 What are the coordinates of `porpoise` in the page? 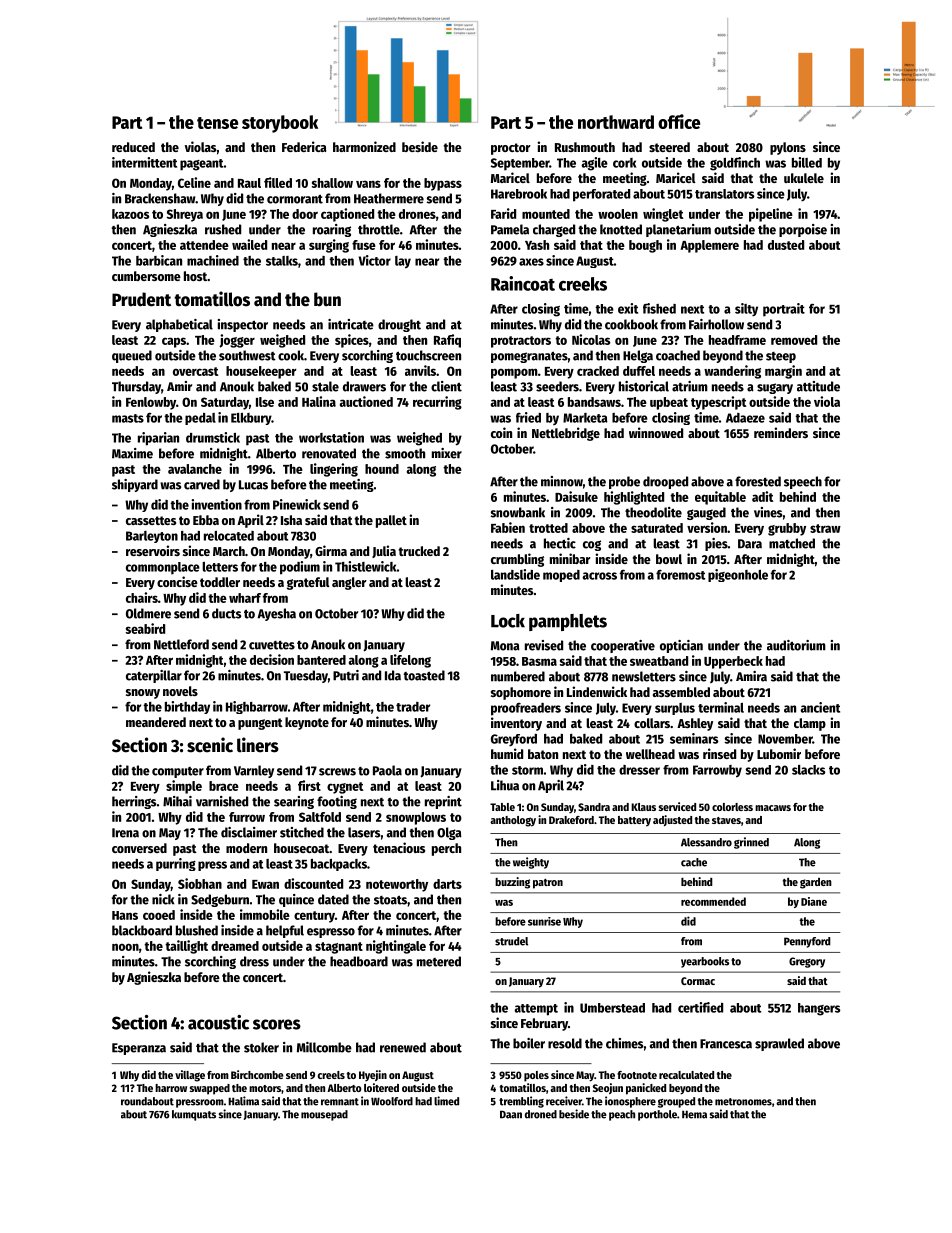 It's located at (803, 230).
